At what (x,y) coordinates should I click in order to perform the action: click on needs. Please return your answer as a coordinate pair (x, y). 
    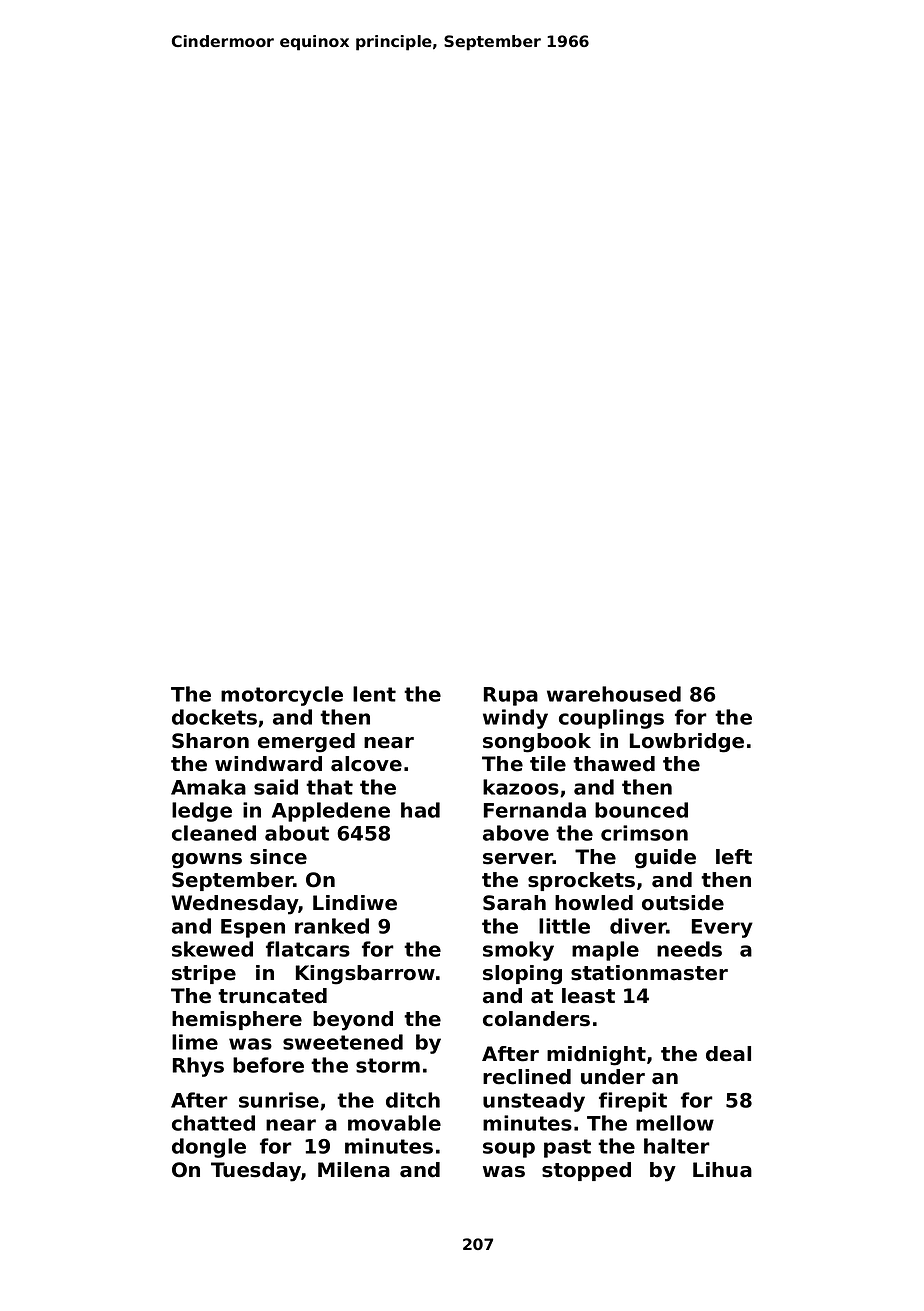
    Looking at the image, I should click on (689, 949).
